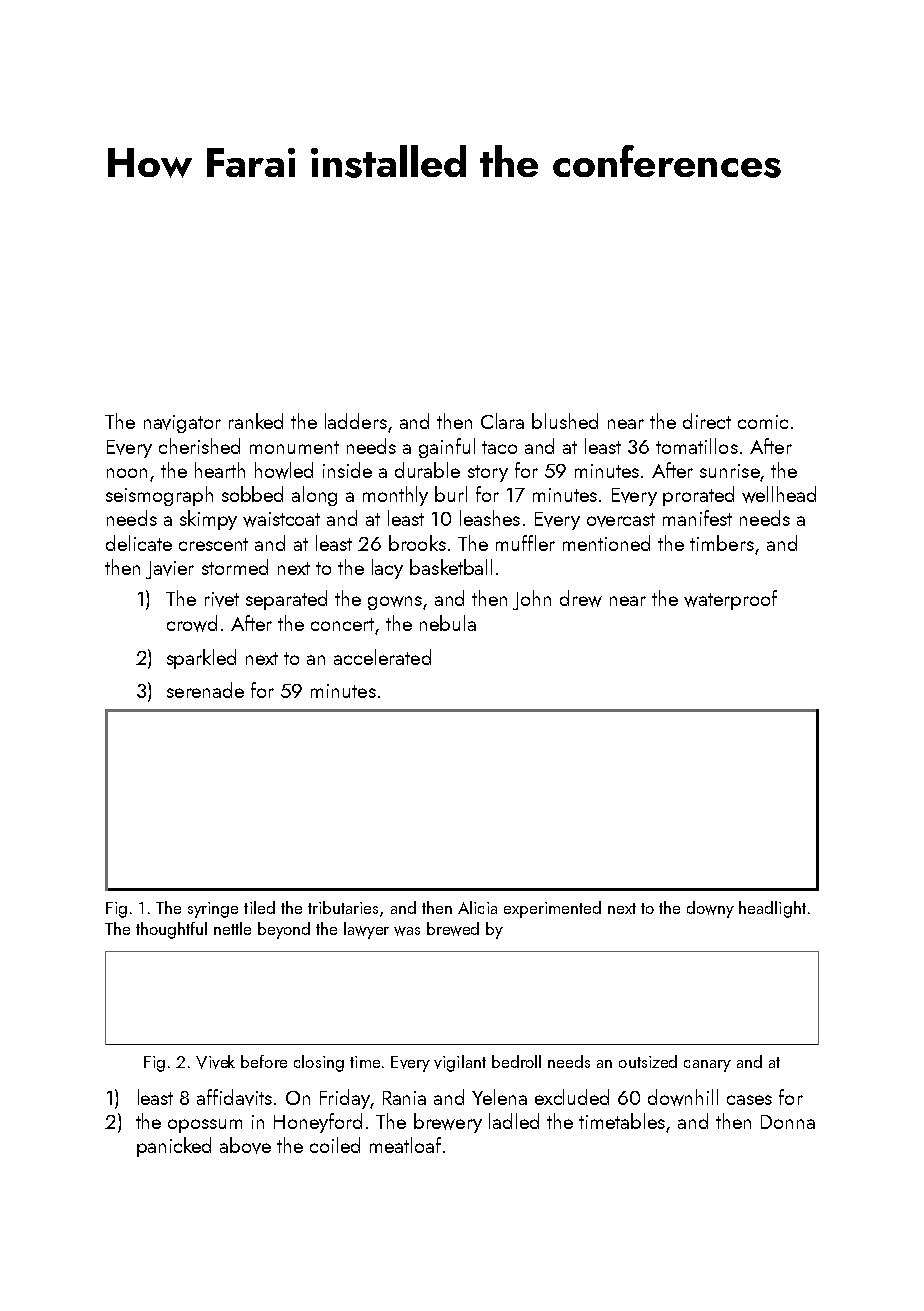 This document has height=1311, width=924. Describe the element at coordinates (730, 471) in the document. I see `sunrise` at that location.
